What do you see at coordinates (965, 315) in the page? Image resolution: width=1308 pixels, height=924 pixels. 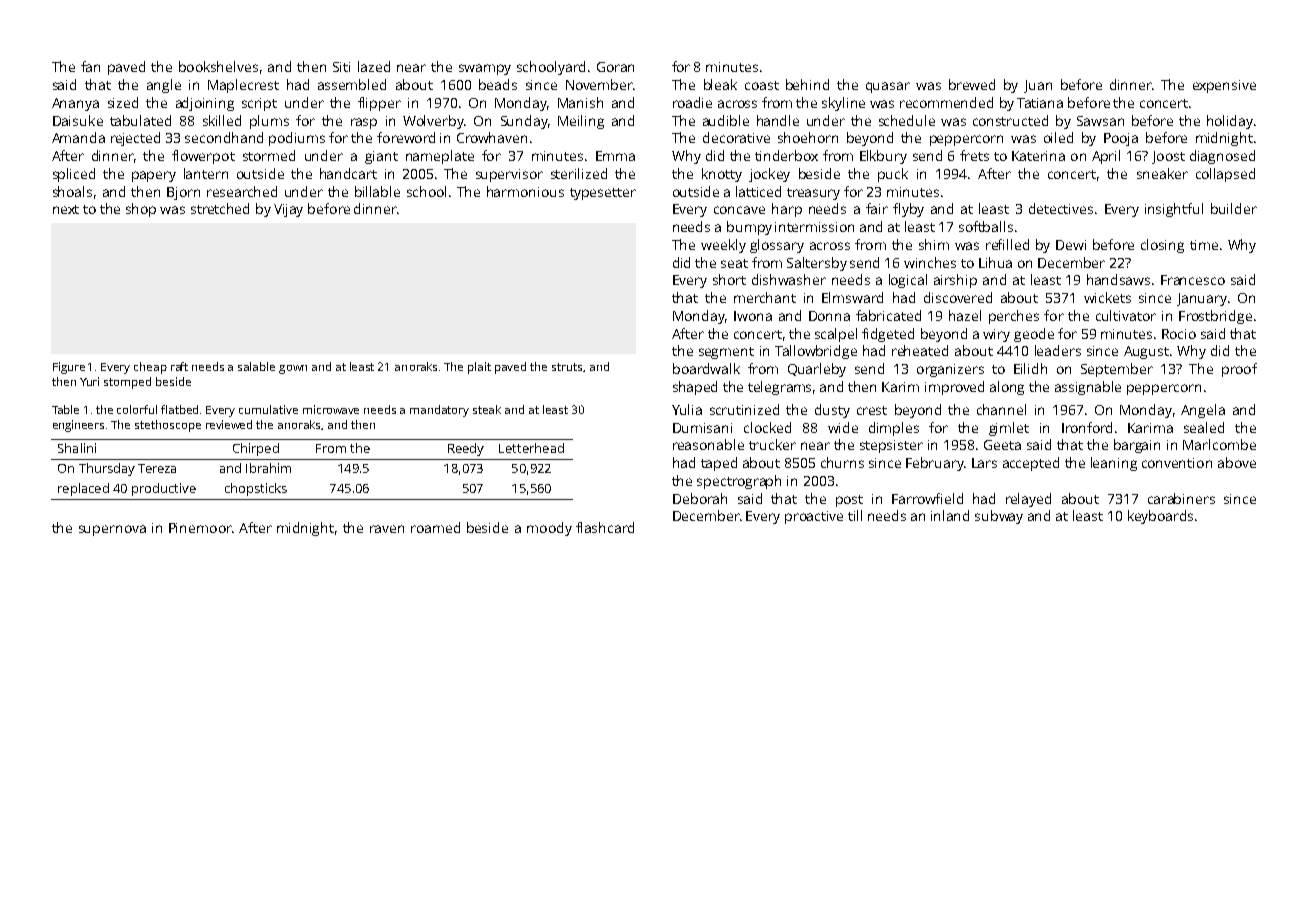 I see `hazel` at bounding box center [965, 315].
